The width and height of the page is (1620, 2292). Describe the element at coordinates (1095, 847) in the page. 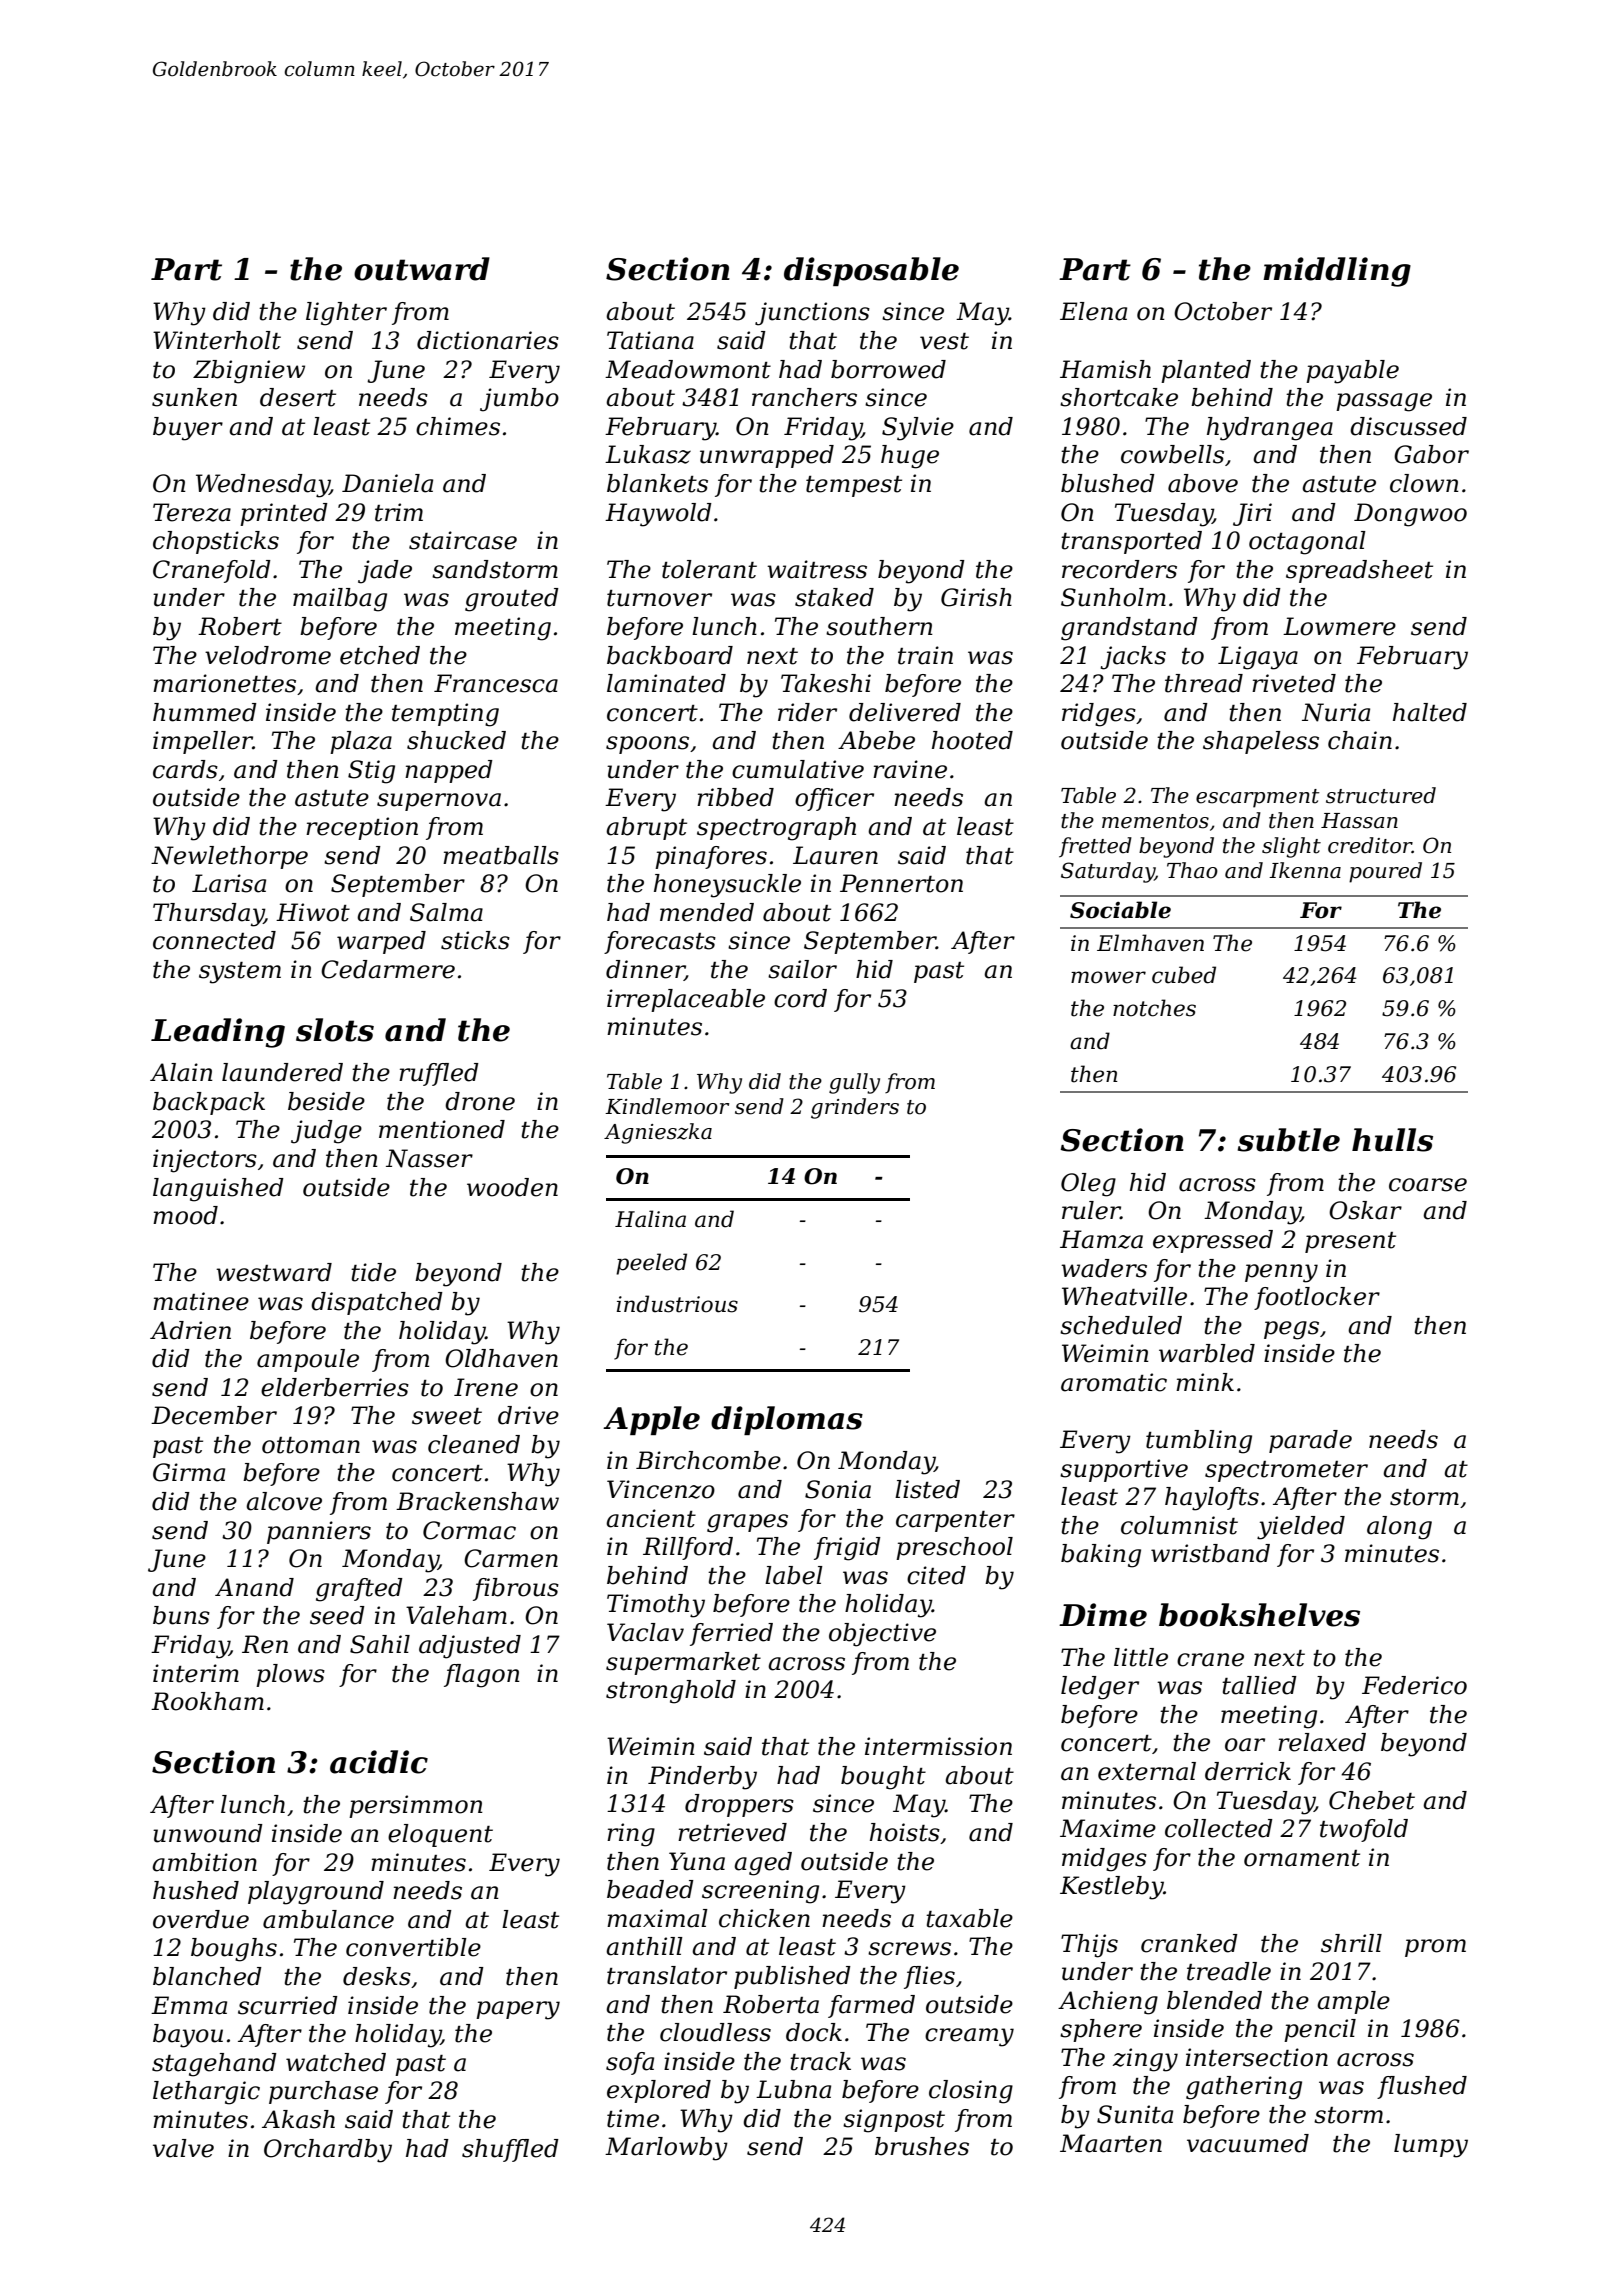

I see `fretted` at that location.
